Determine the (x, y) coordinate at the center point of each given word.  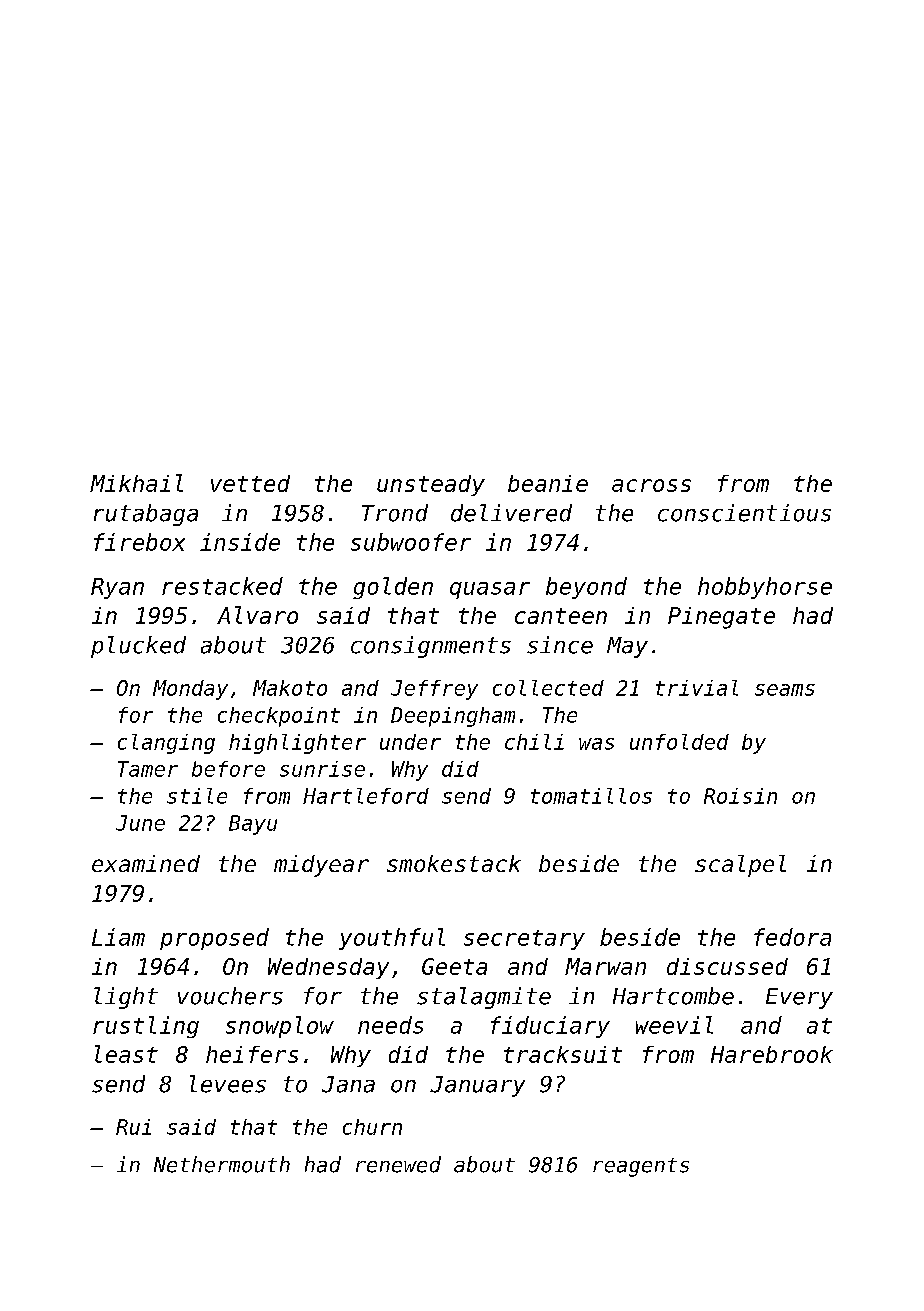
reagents (641, 1167)
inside (240, 542)
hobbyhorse (765, 588)
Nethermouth (222, 1164)
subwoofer (411, 542)
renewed (398, 1164)
